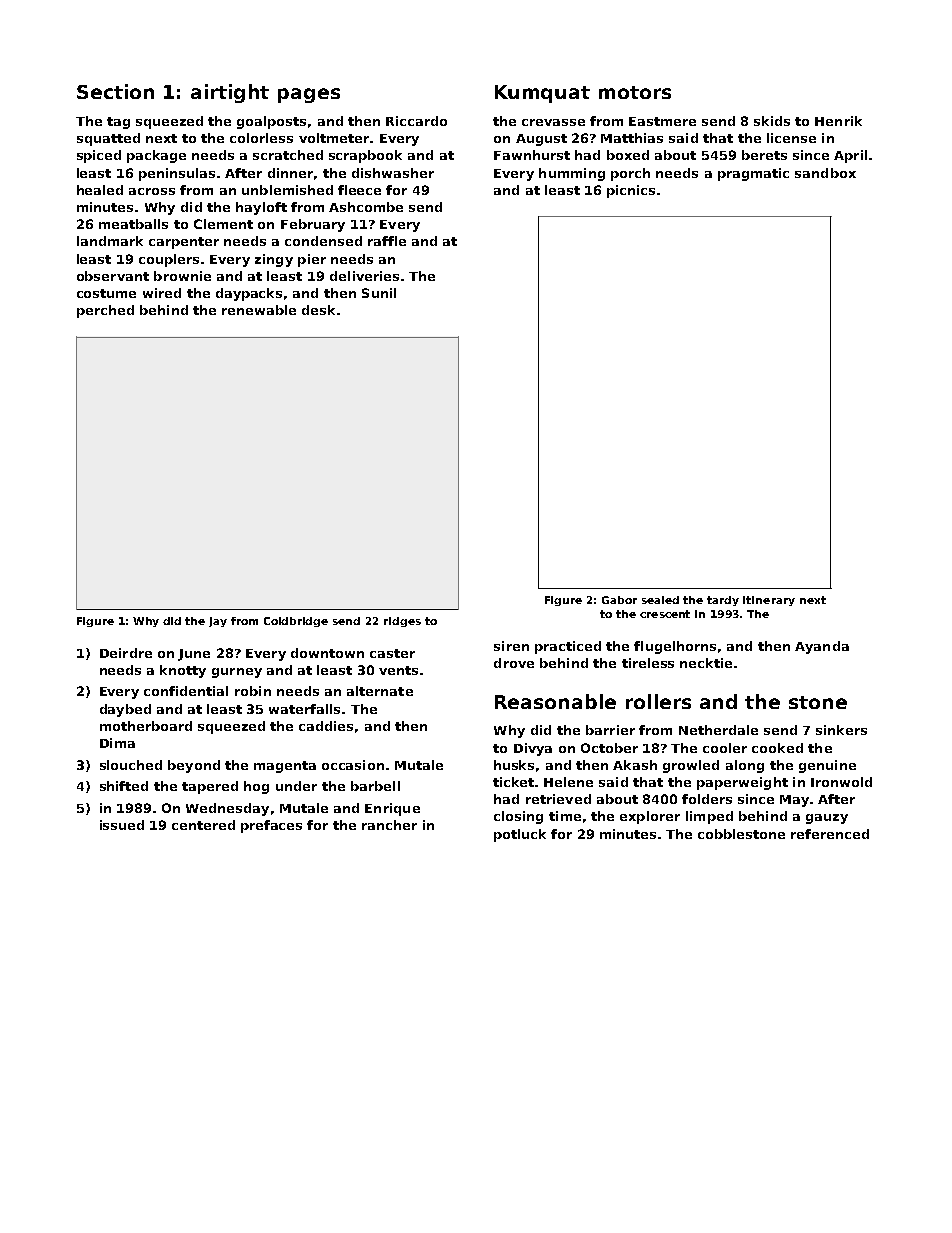  What do you see at coordinates (126, 653) in the document?
I see `Deirdre` at bounding box center [126, 653].
